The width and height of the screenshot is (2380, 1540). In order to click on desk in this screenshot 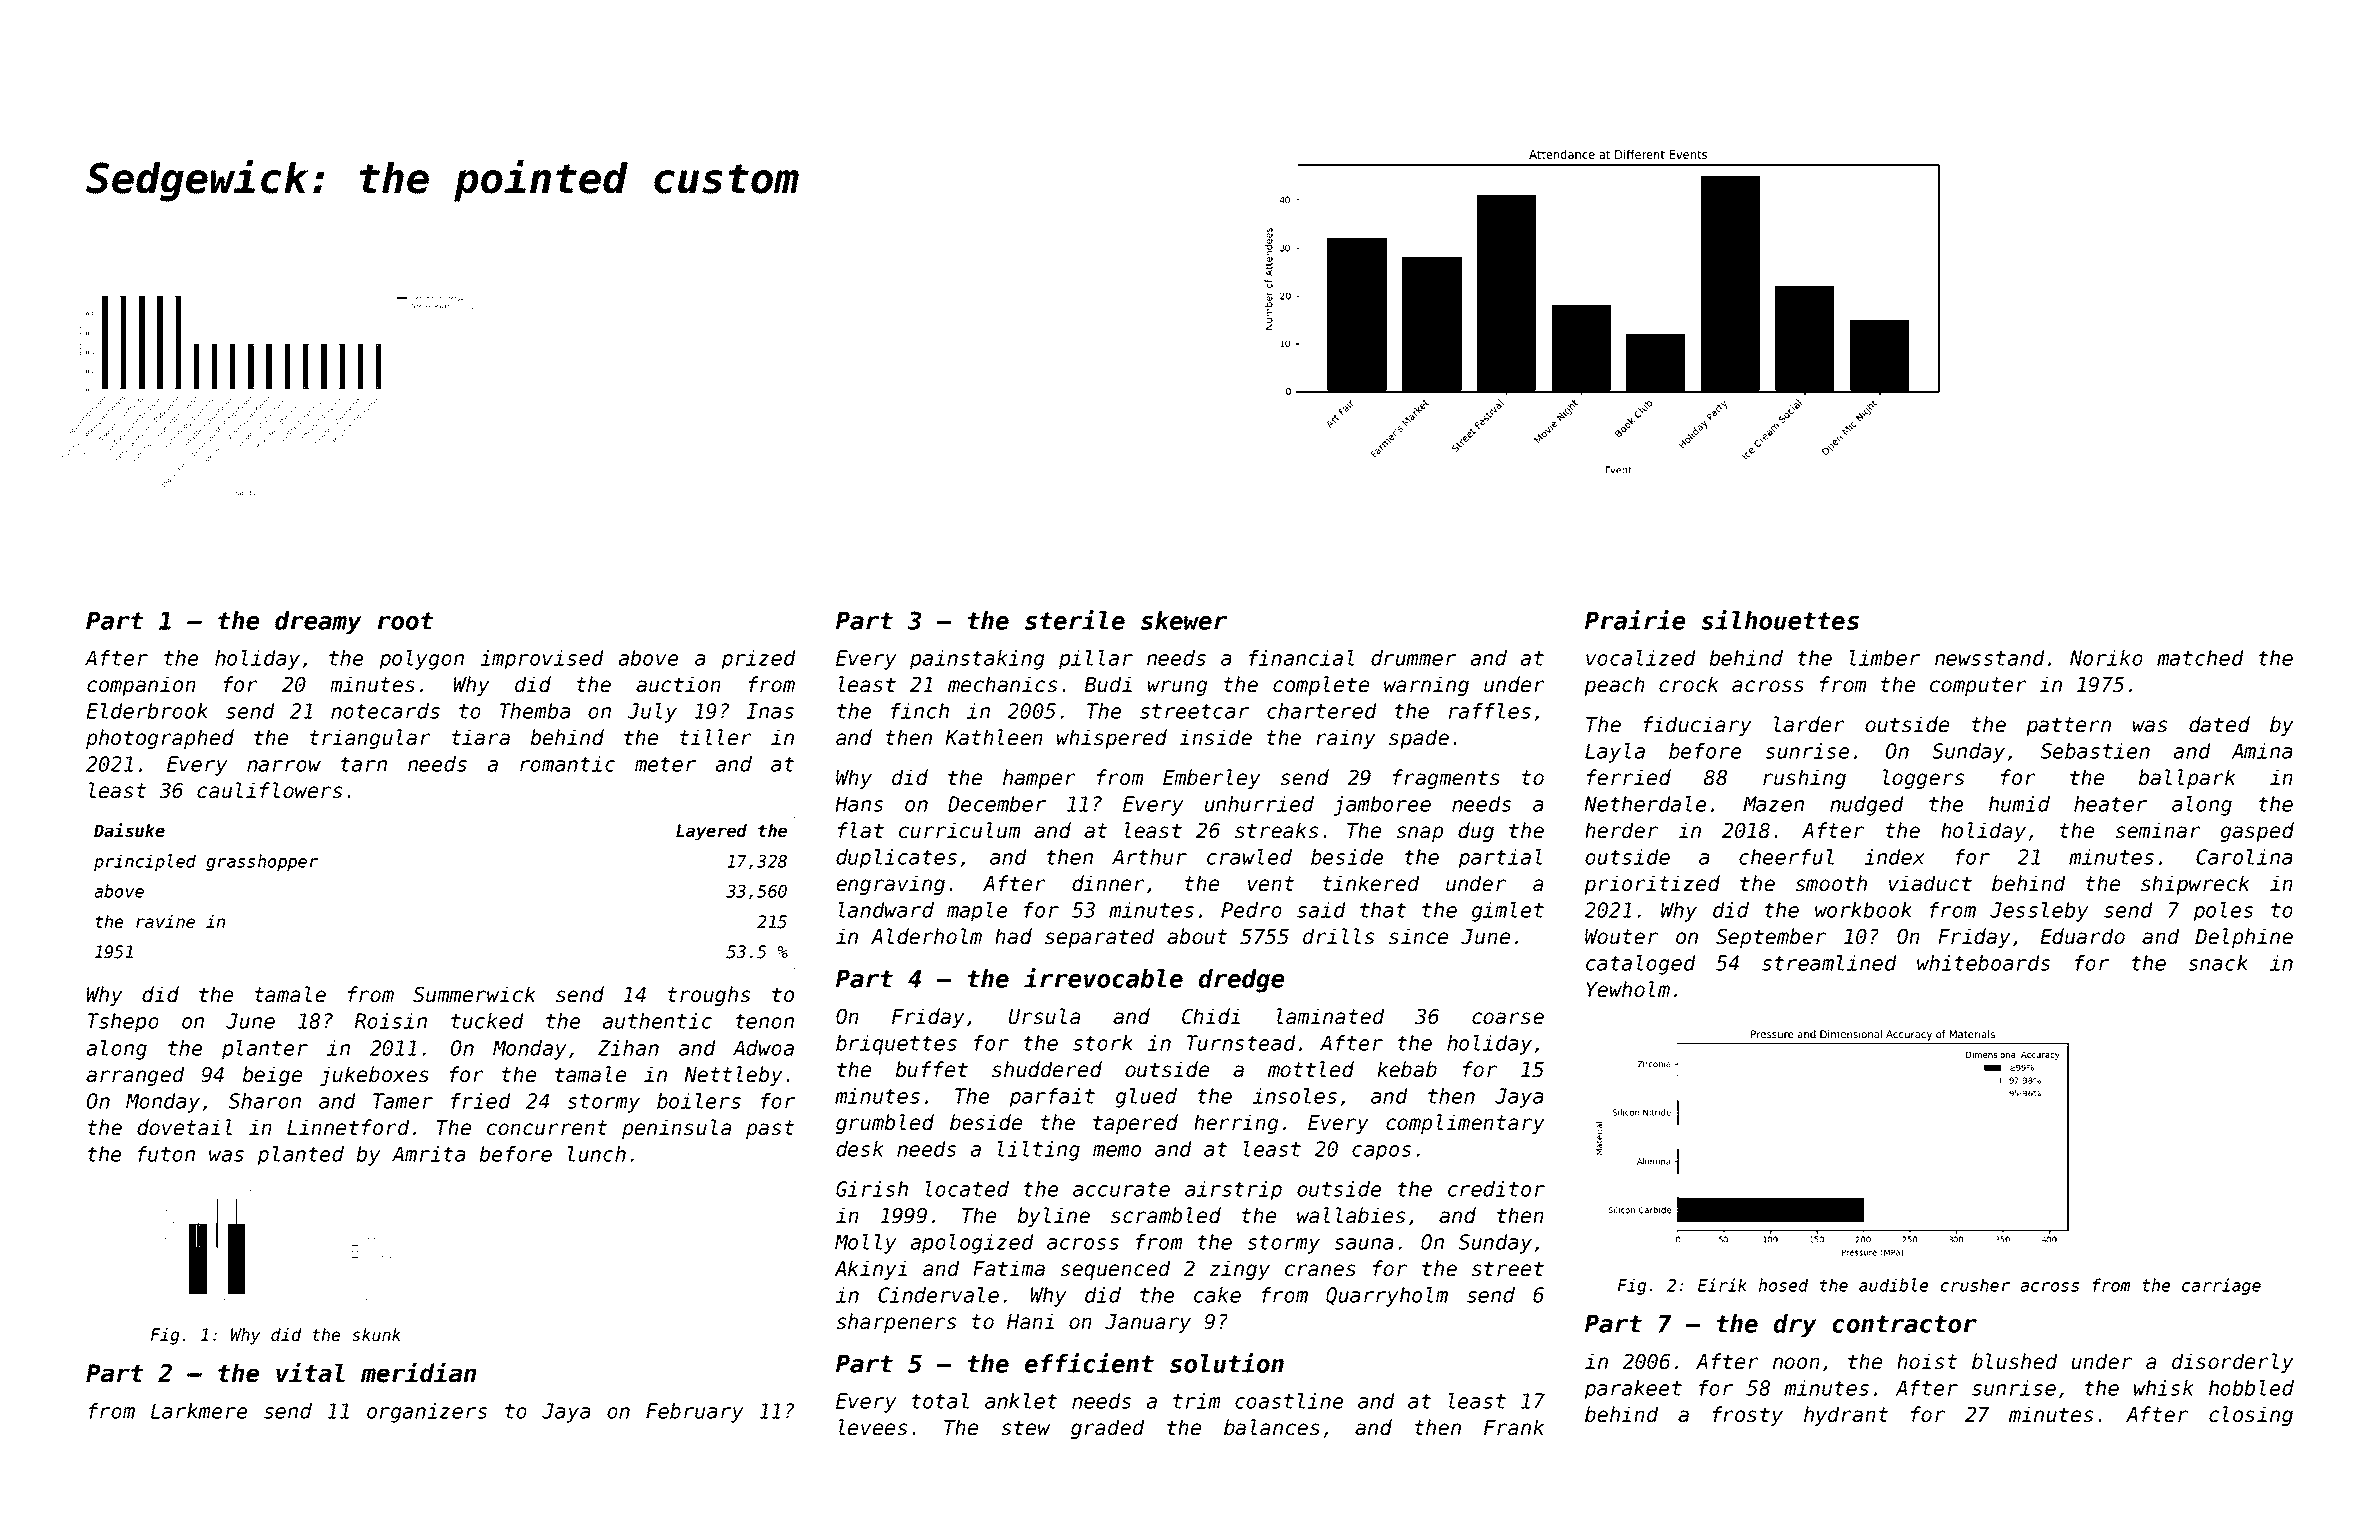, I will do `click(859, 1149)`.
